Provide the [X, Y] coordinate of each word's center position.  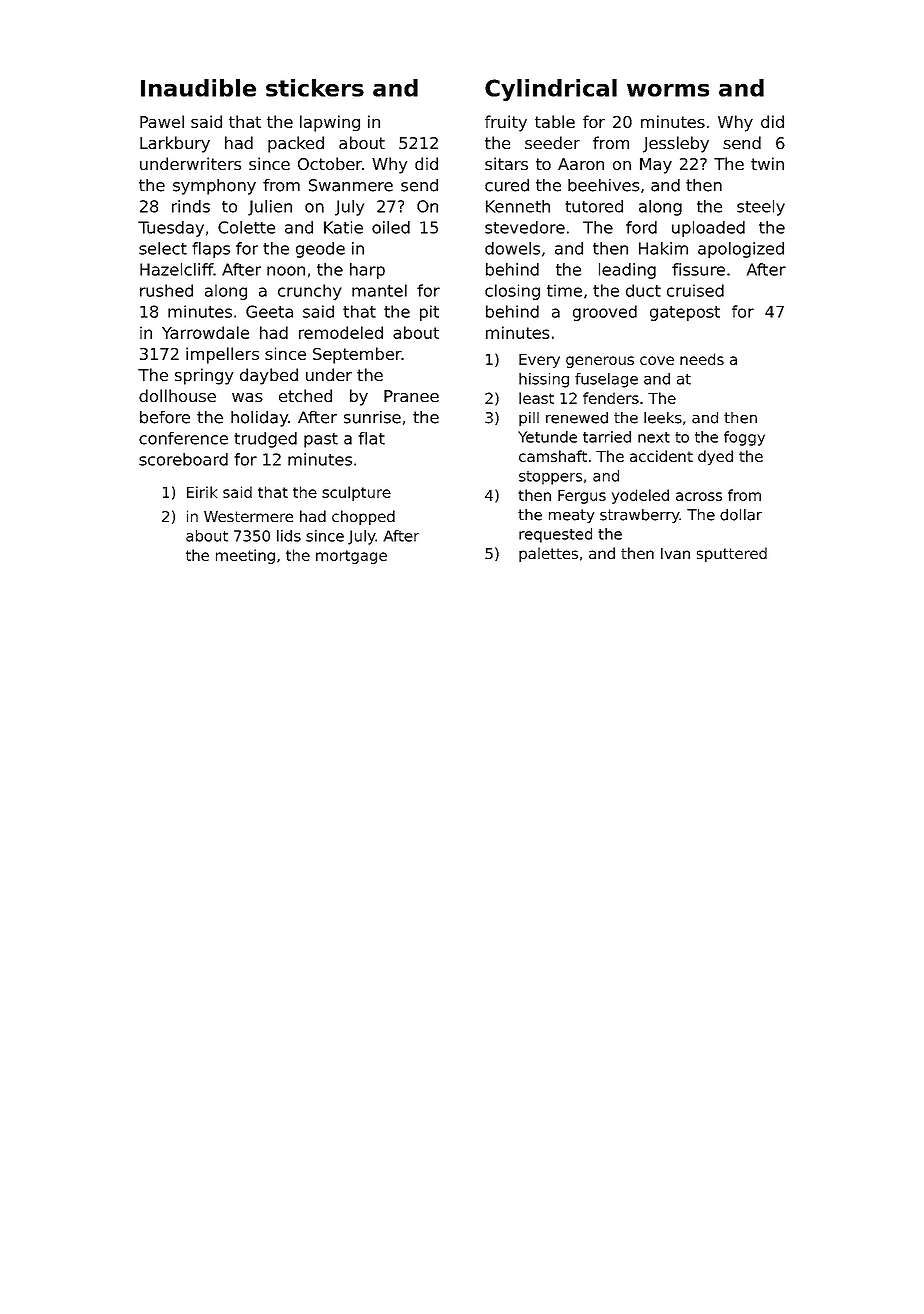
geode [320, 250]
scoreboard [183, 459]
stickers [315, 88]
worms [668, 90]
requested [555, 535]
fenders [611, 398]
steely [761, 208]
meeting [245, 556]
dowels [512, 248]
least [536, 398]
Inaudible [198, 88]
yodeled [640, 496]
